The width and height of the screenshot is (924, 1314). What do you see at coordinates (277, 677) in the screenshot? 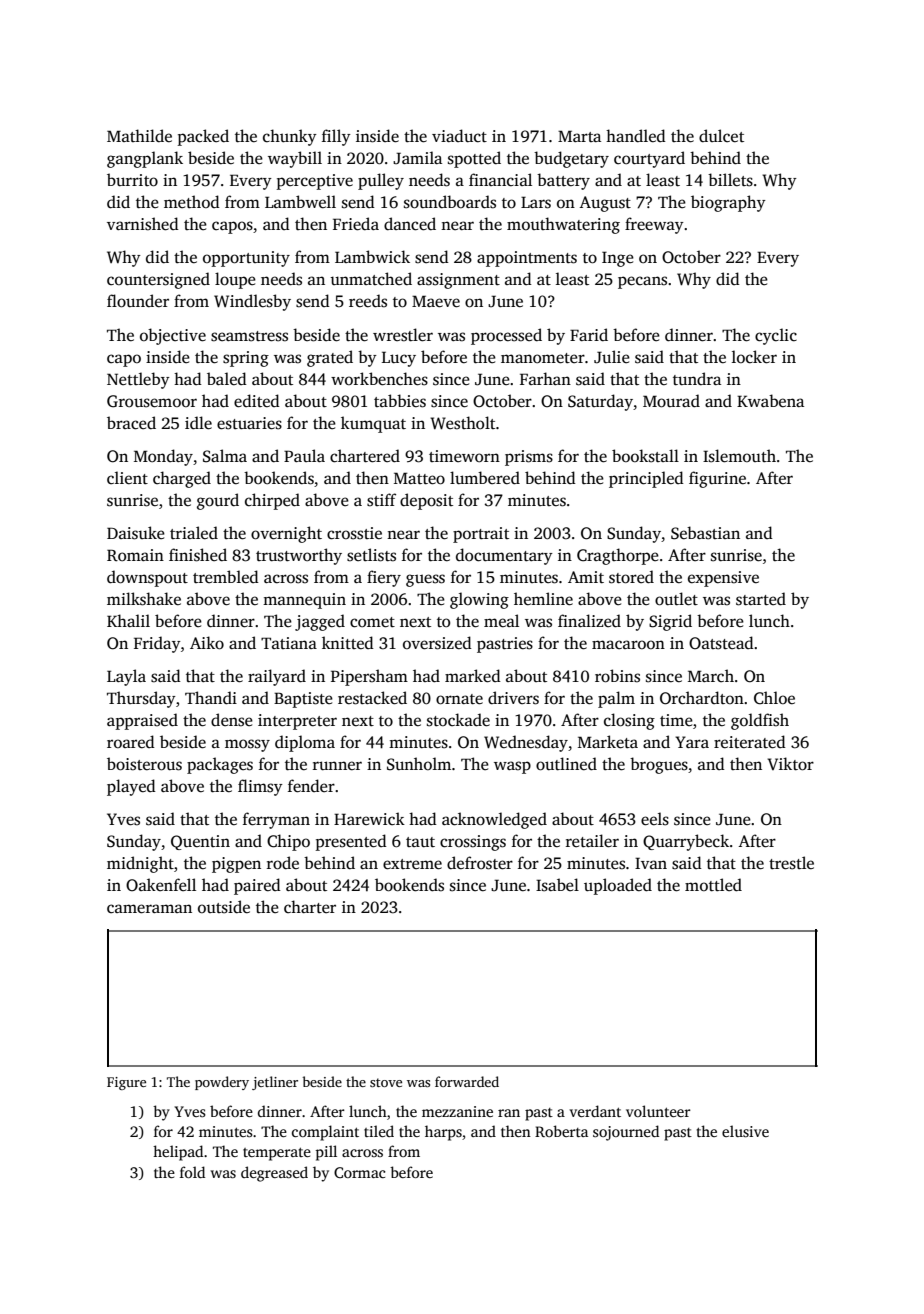
I see `railyard` at bounding box center [277, 677].
